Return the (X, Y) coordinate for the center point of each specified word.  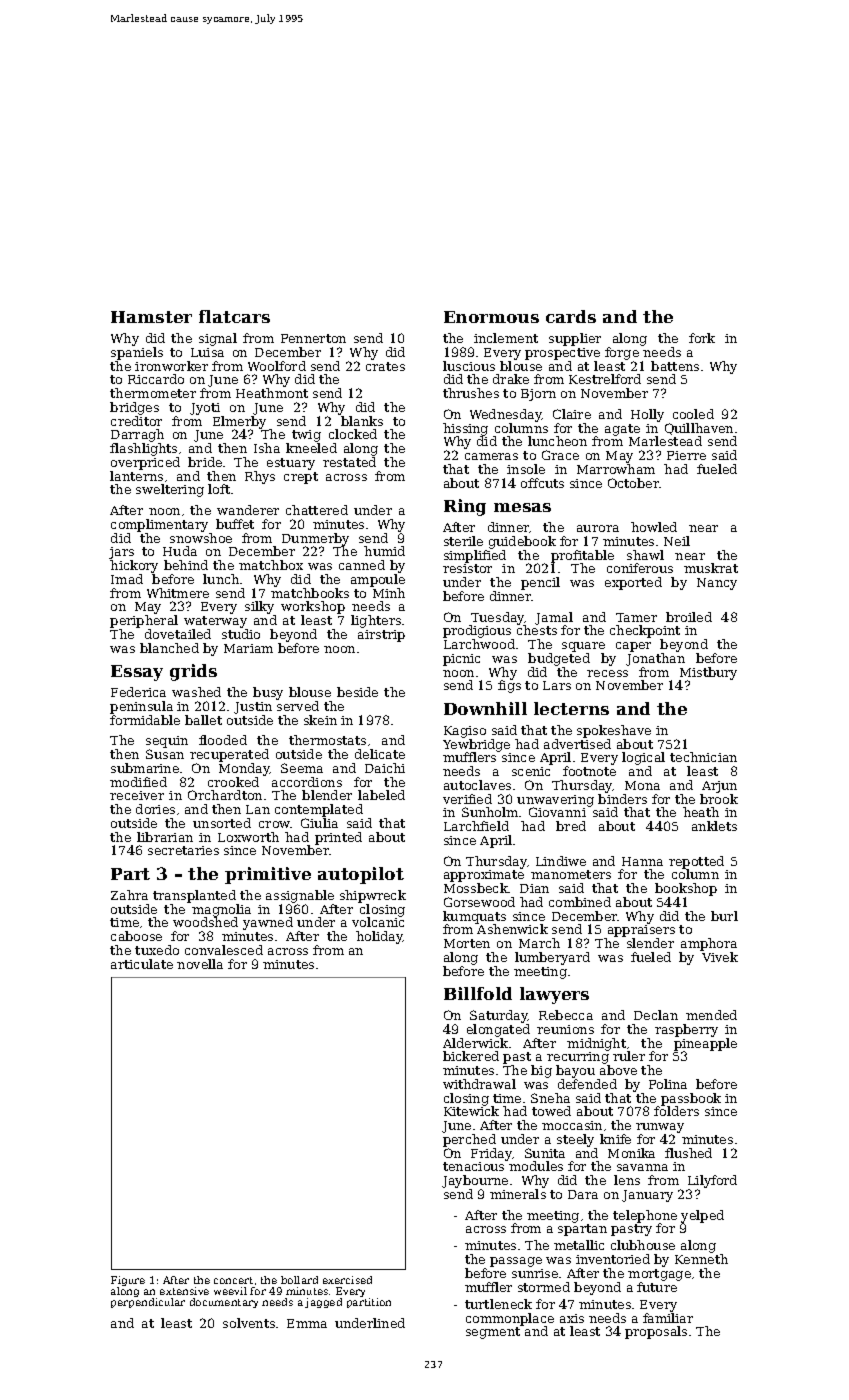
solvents (249, 1323)
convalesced (224, 950)
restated (349, 462)
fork (702, 338)
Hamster (151, 317)
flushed (688, 1153)
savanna (642, 1167)
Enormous (491, 317)
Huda (180, 551)
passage (516, 1262)
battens (675, 366)
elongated (498, 1030)
